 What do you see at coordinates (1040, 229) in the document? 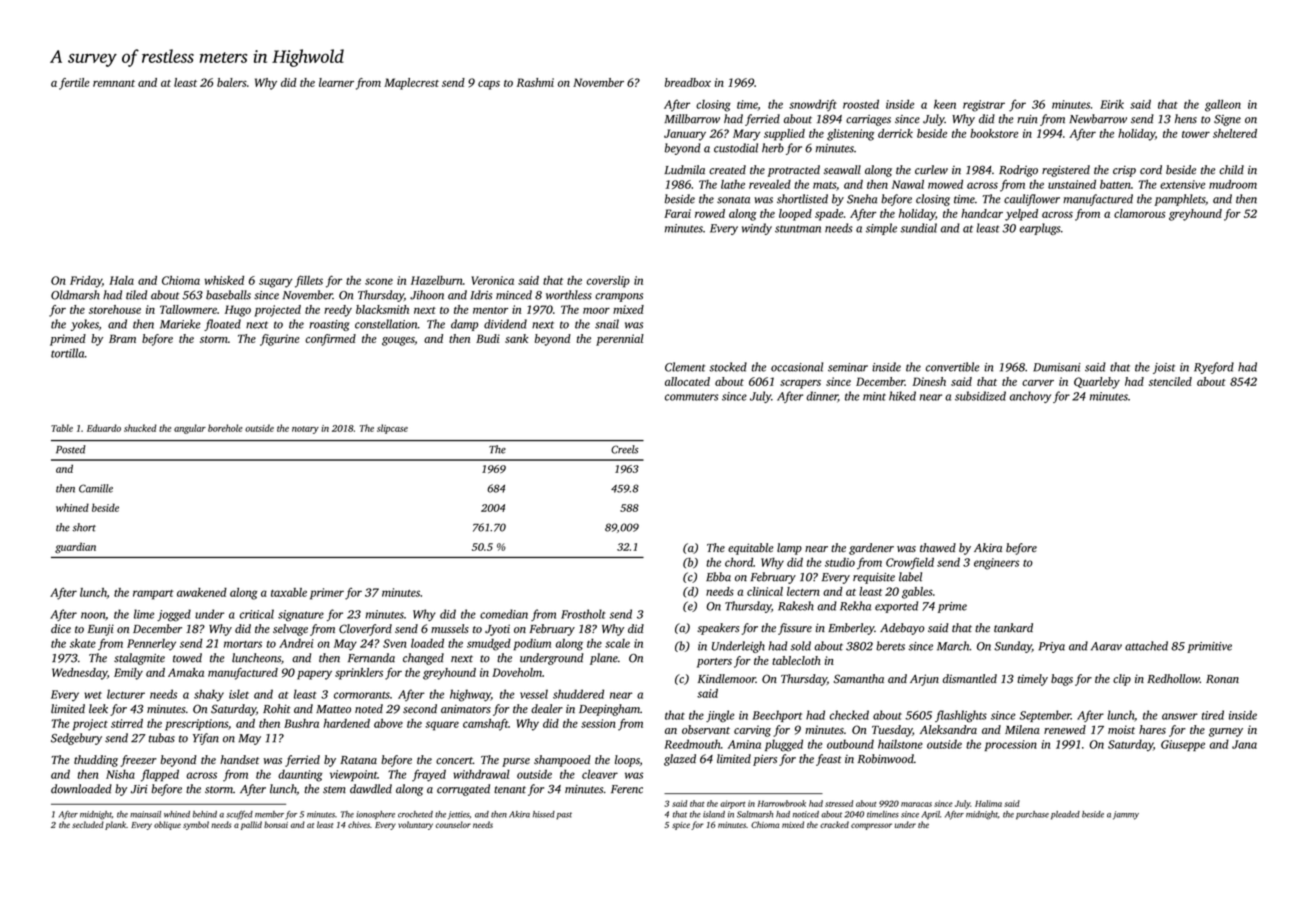
I see `earplugs` at bounding box center [1040, 229].
